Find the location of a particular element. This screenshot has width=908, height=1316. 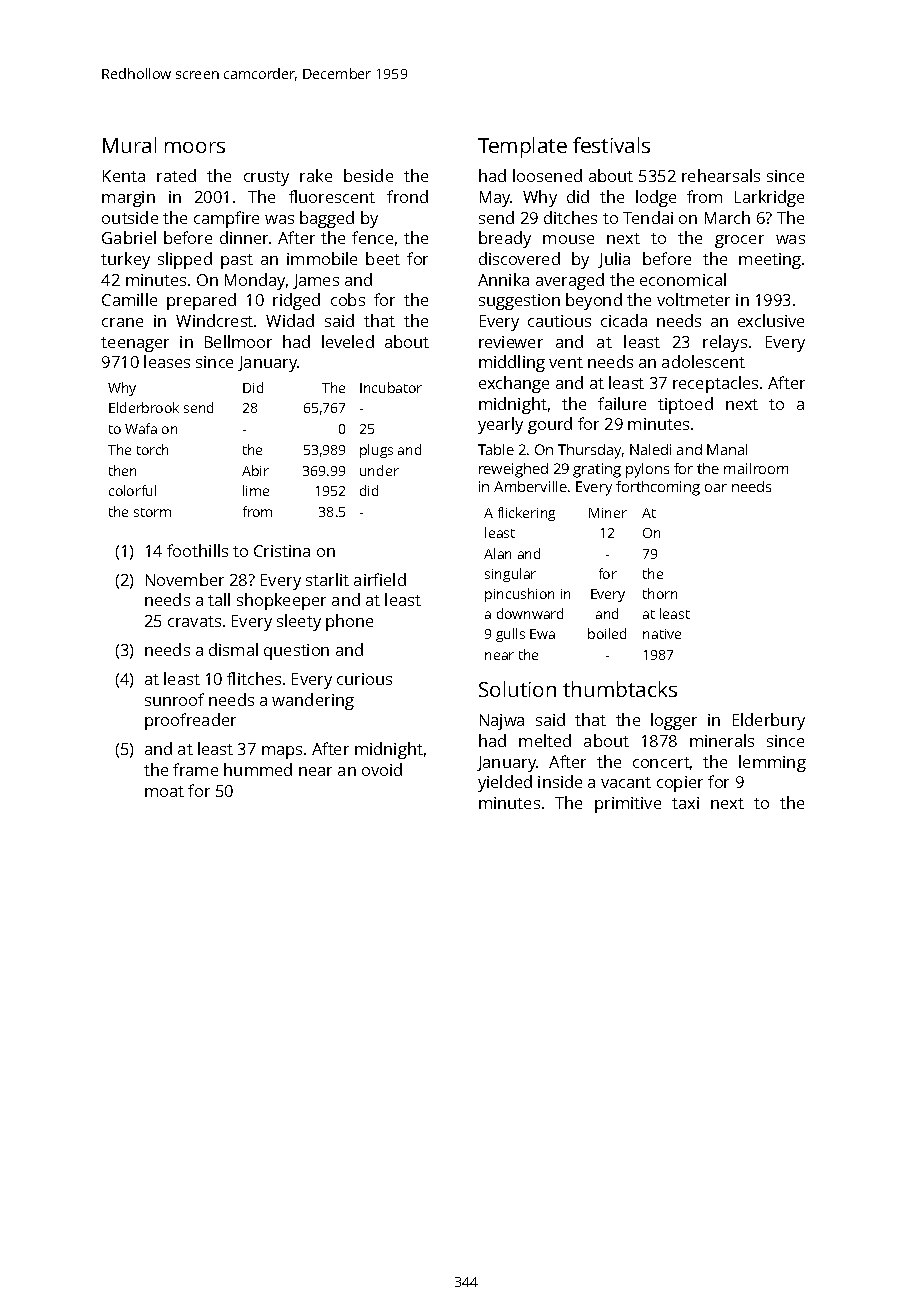

loosened is located at coordinates (547, 175).
